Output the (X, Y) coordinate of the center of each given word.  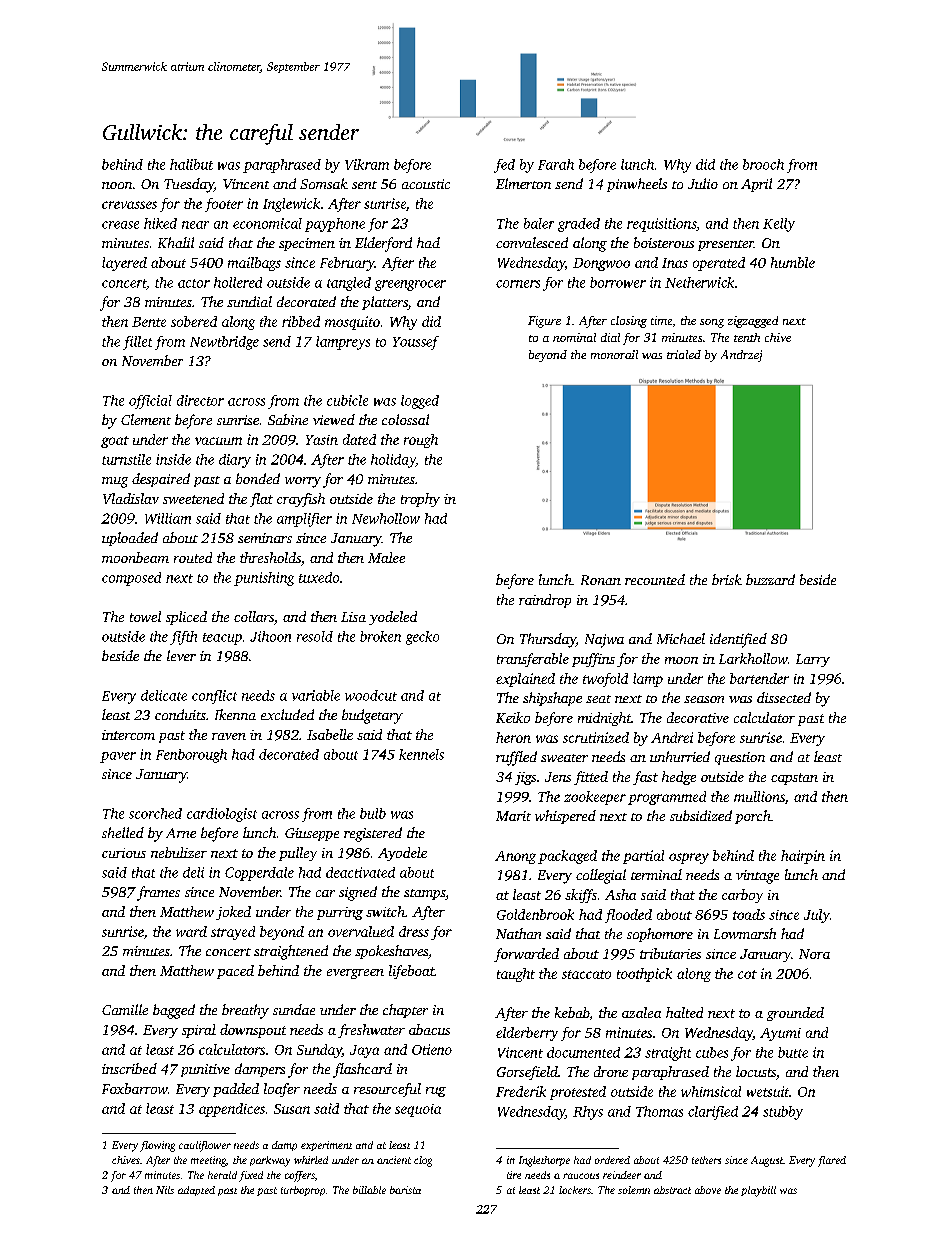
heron (513, 737)
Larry (813, 660)
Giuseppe (312, 834)
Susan (292, 1109)
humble (793, 262)
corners (518, 284)
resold (315, 636)
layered (124, 264)
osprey (689, 858)
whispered (565, 817)
